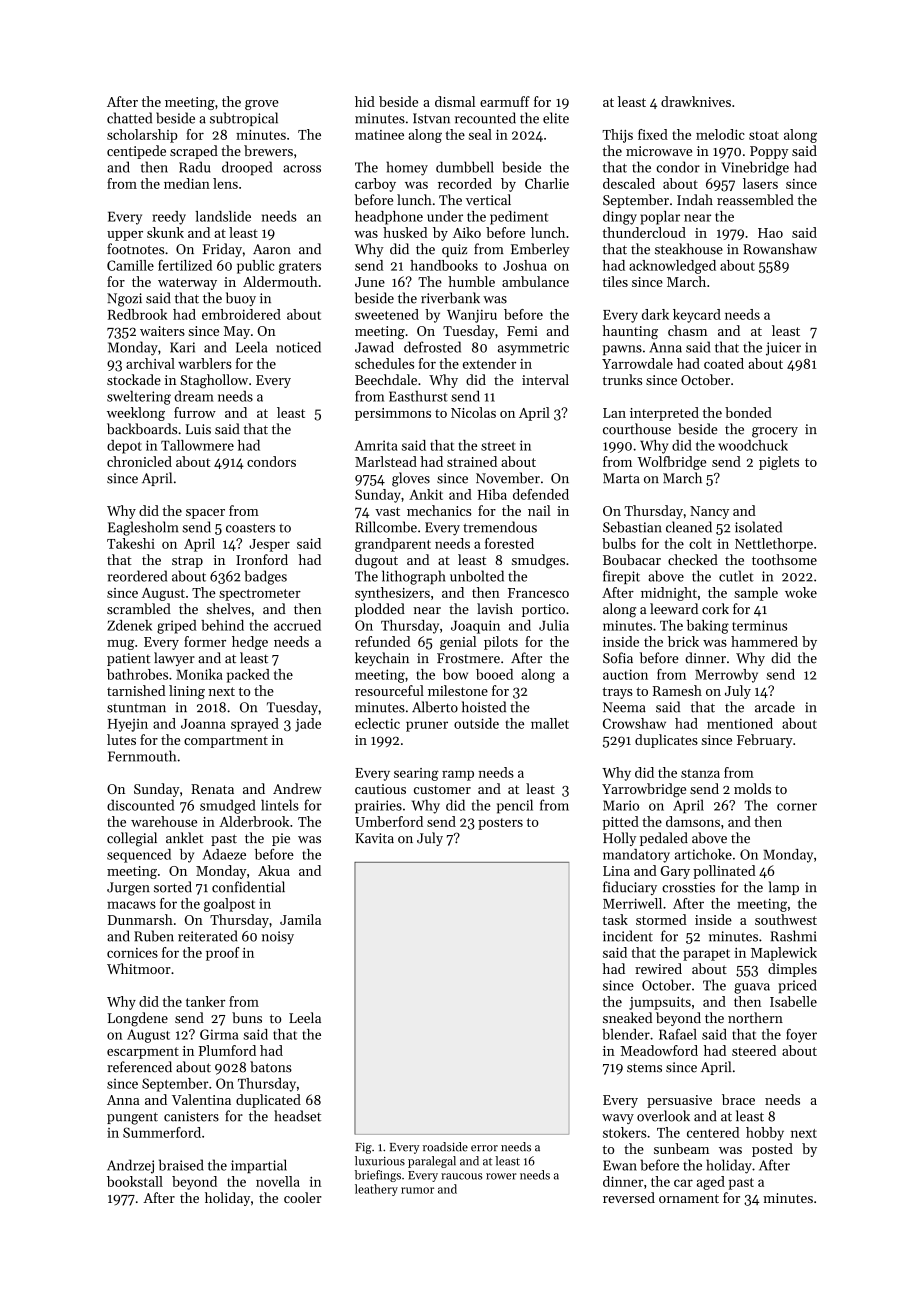  Describe the element at coordinates (392, 594) in the document. I see `synthesizers` at that location.
